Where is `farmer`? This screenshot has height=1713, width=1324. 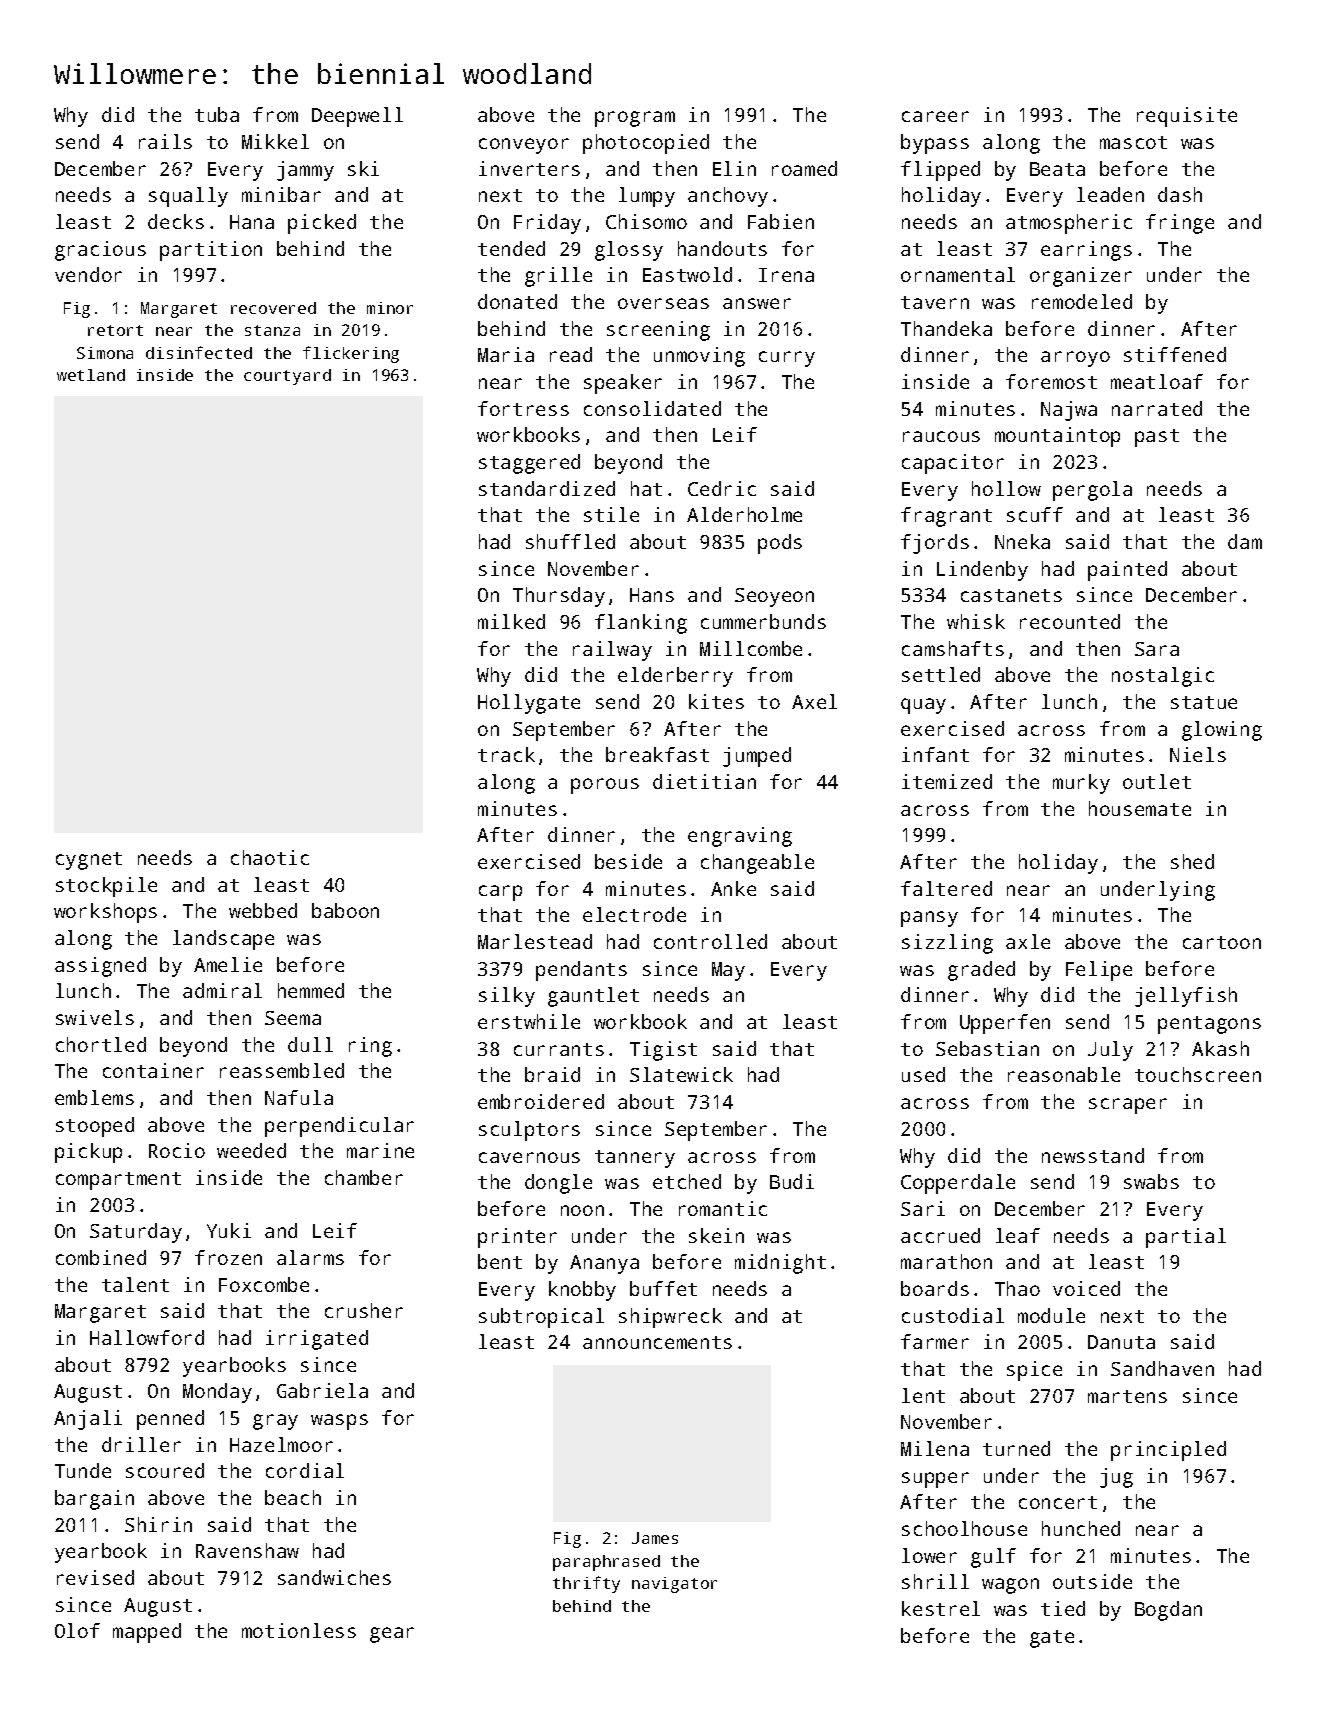 farmer is located at coordinates (935, 1341).
